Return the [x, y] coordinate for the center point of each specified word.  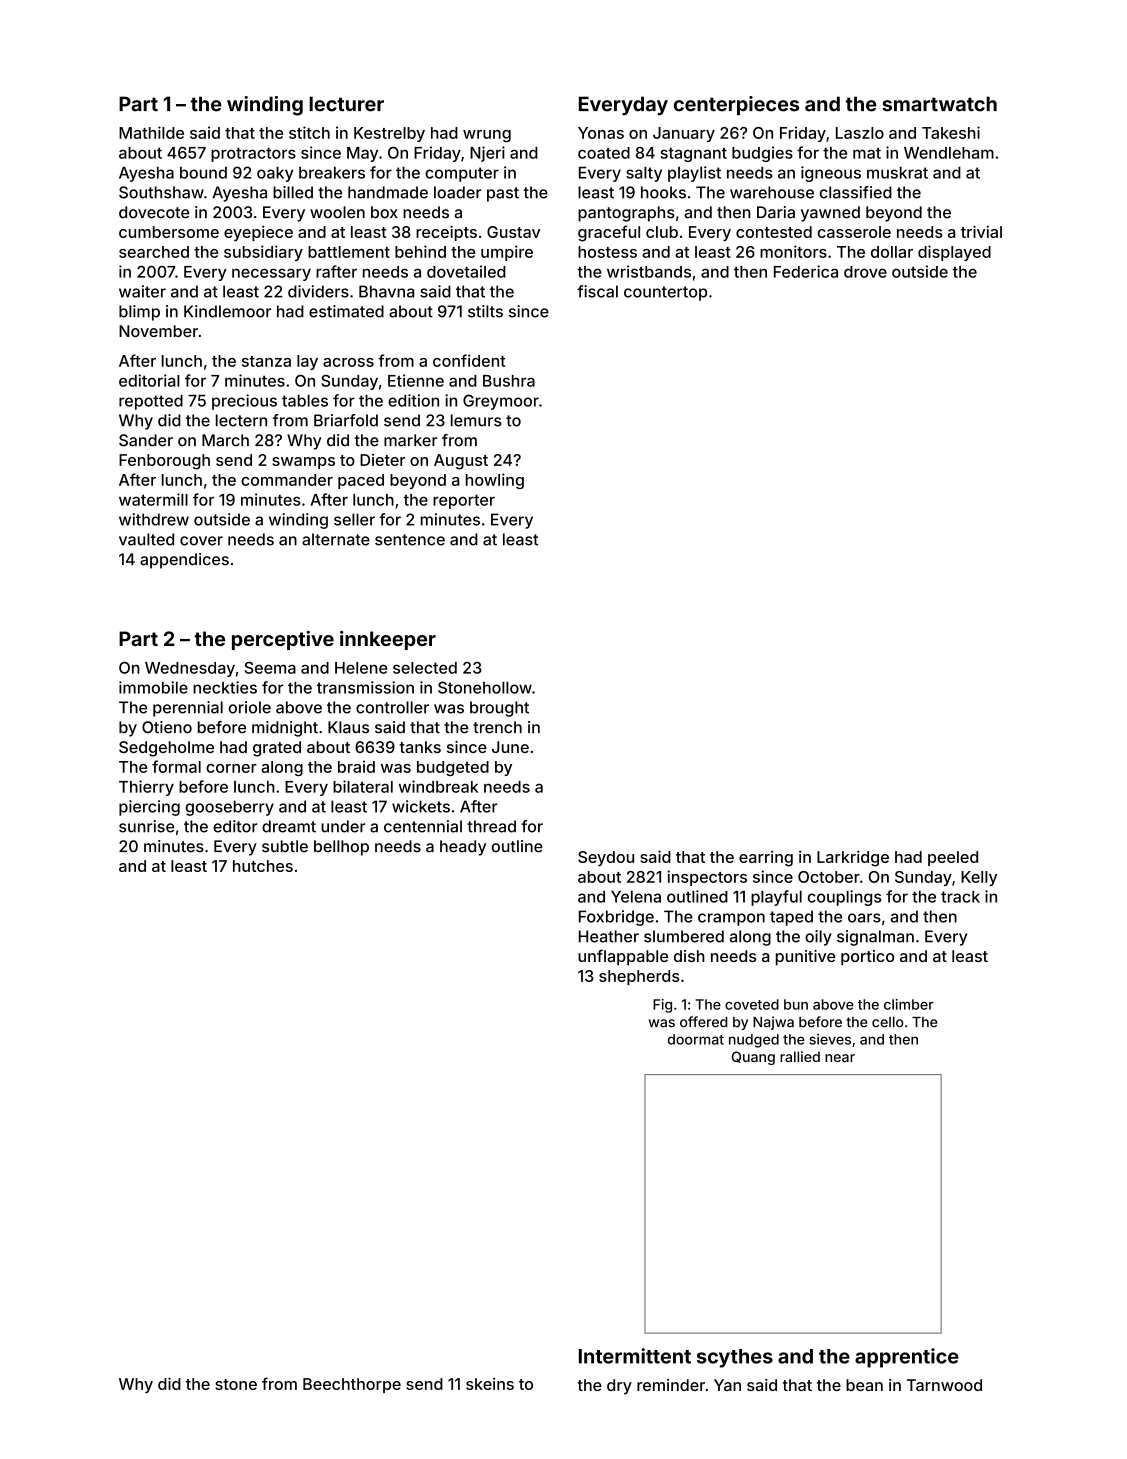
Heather [609, 936]
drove [865, 272]
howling [495, 481]
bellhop [341, 848]
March [225, 440]
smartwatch [939, 104]
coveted [752, 1004]
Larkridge [853, 858]
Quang [753, 1058]
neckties [225, 687]
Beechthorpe [352, 1385]
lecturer [346, 104]
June [510, 747]
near [840, 1058]
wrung [487, 136]
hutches [263, 866]
